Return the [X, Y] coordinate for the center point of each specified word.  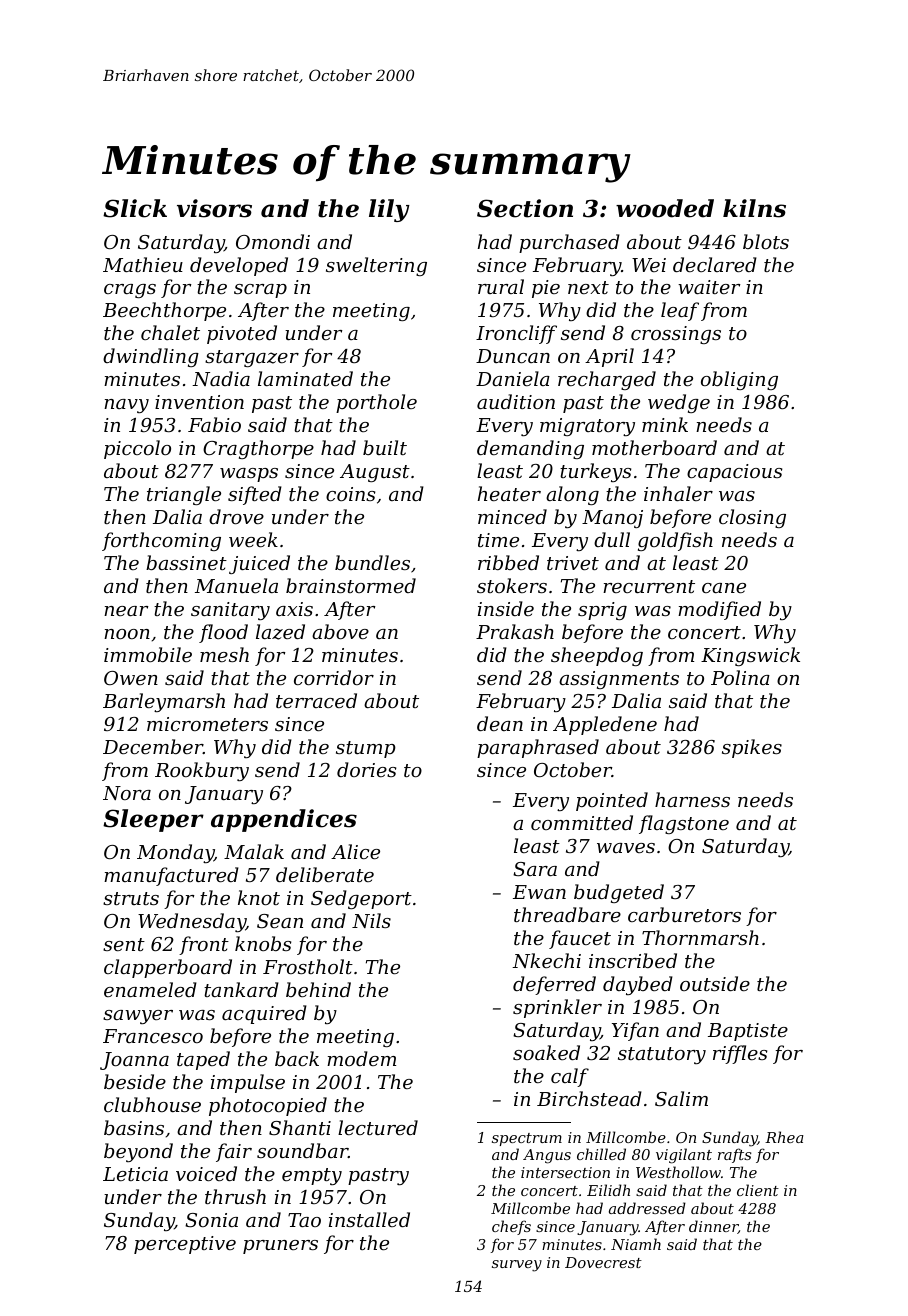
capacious [734, 473]
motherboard [654, 447]
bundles [372, 562]
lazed [280, 632]
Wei [649, 265]
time [498, 540]
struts [131, 898]
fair [234, 1152]
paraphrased [538, 748]
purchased [569, 243]
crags [130, 291]
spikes [752, 748]
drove [236, 516]
